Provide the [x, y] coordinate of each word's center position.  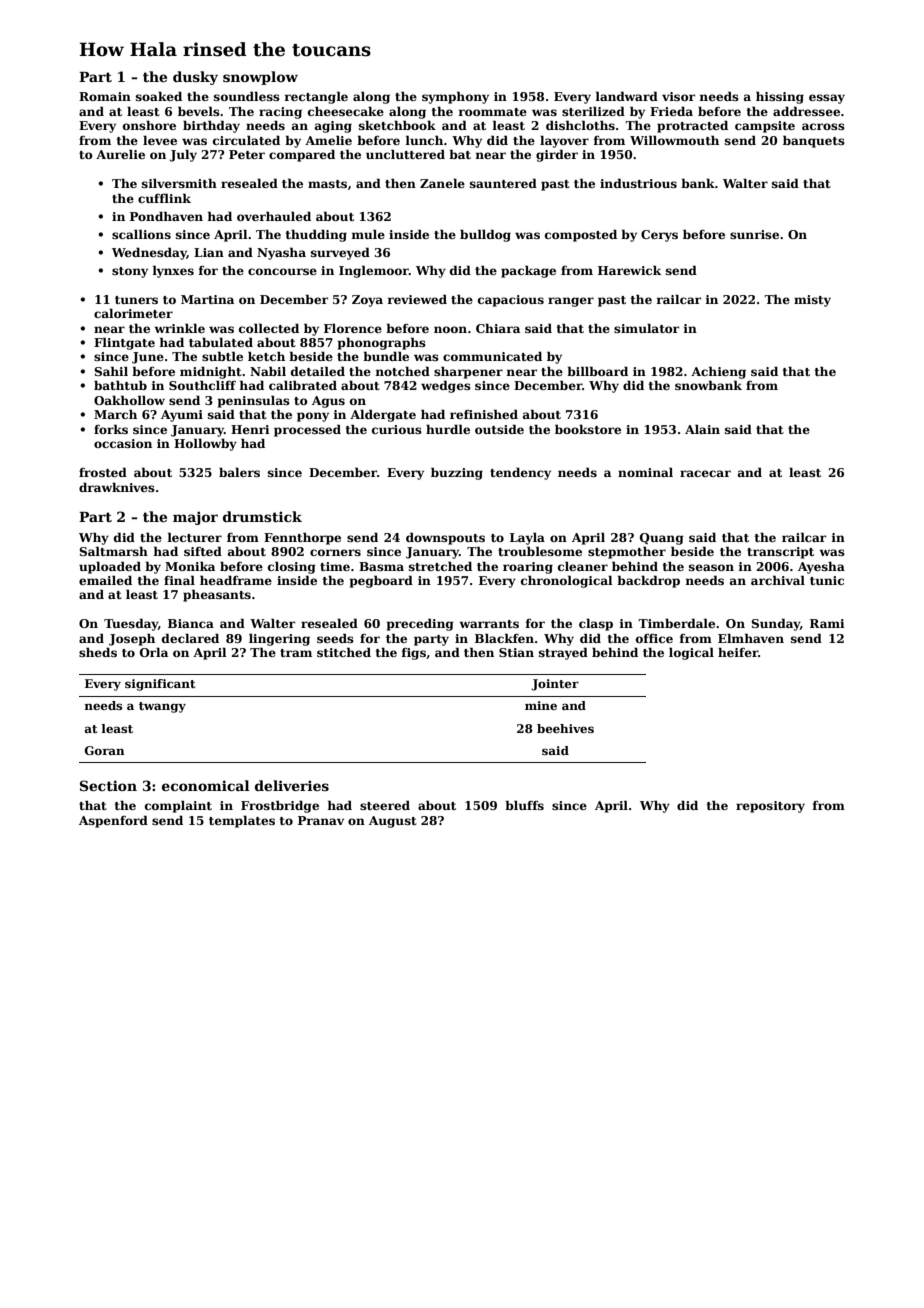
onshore [149, 125]
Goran [105, 750]
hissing [780, 97]
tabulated [221, 342]
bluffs [524, 805]
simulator [646, 328]
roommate [493, 112]
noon [450, 329]
